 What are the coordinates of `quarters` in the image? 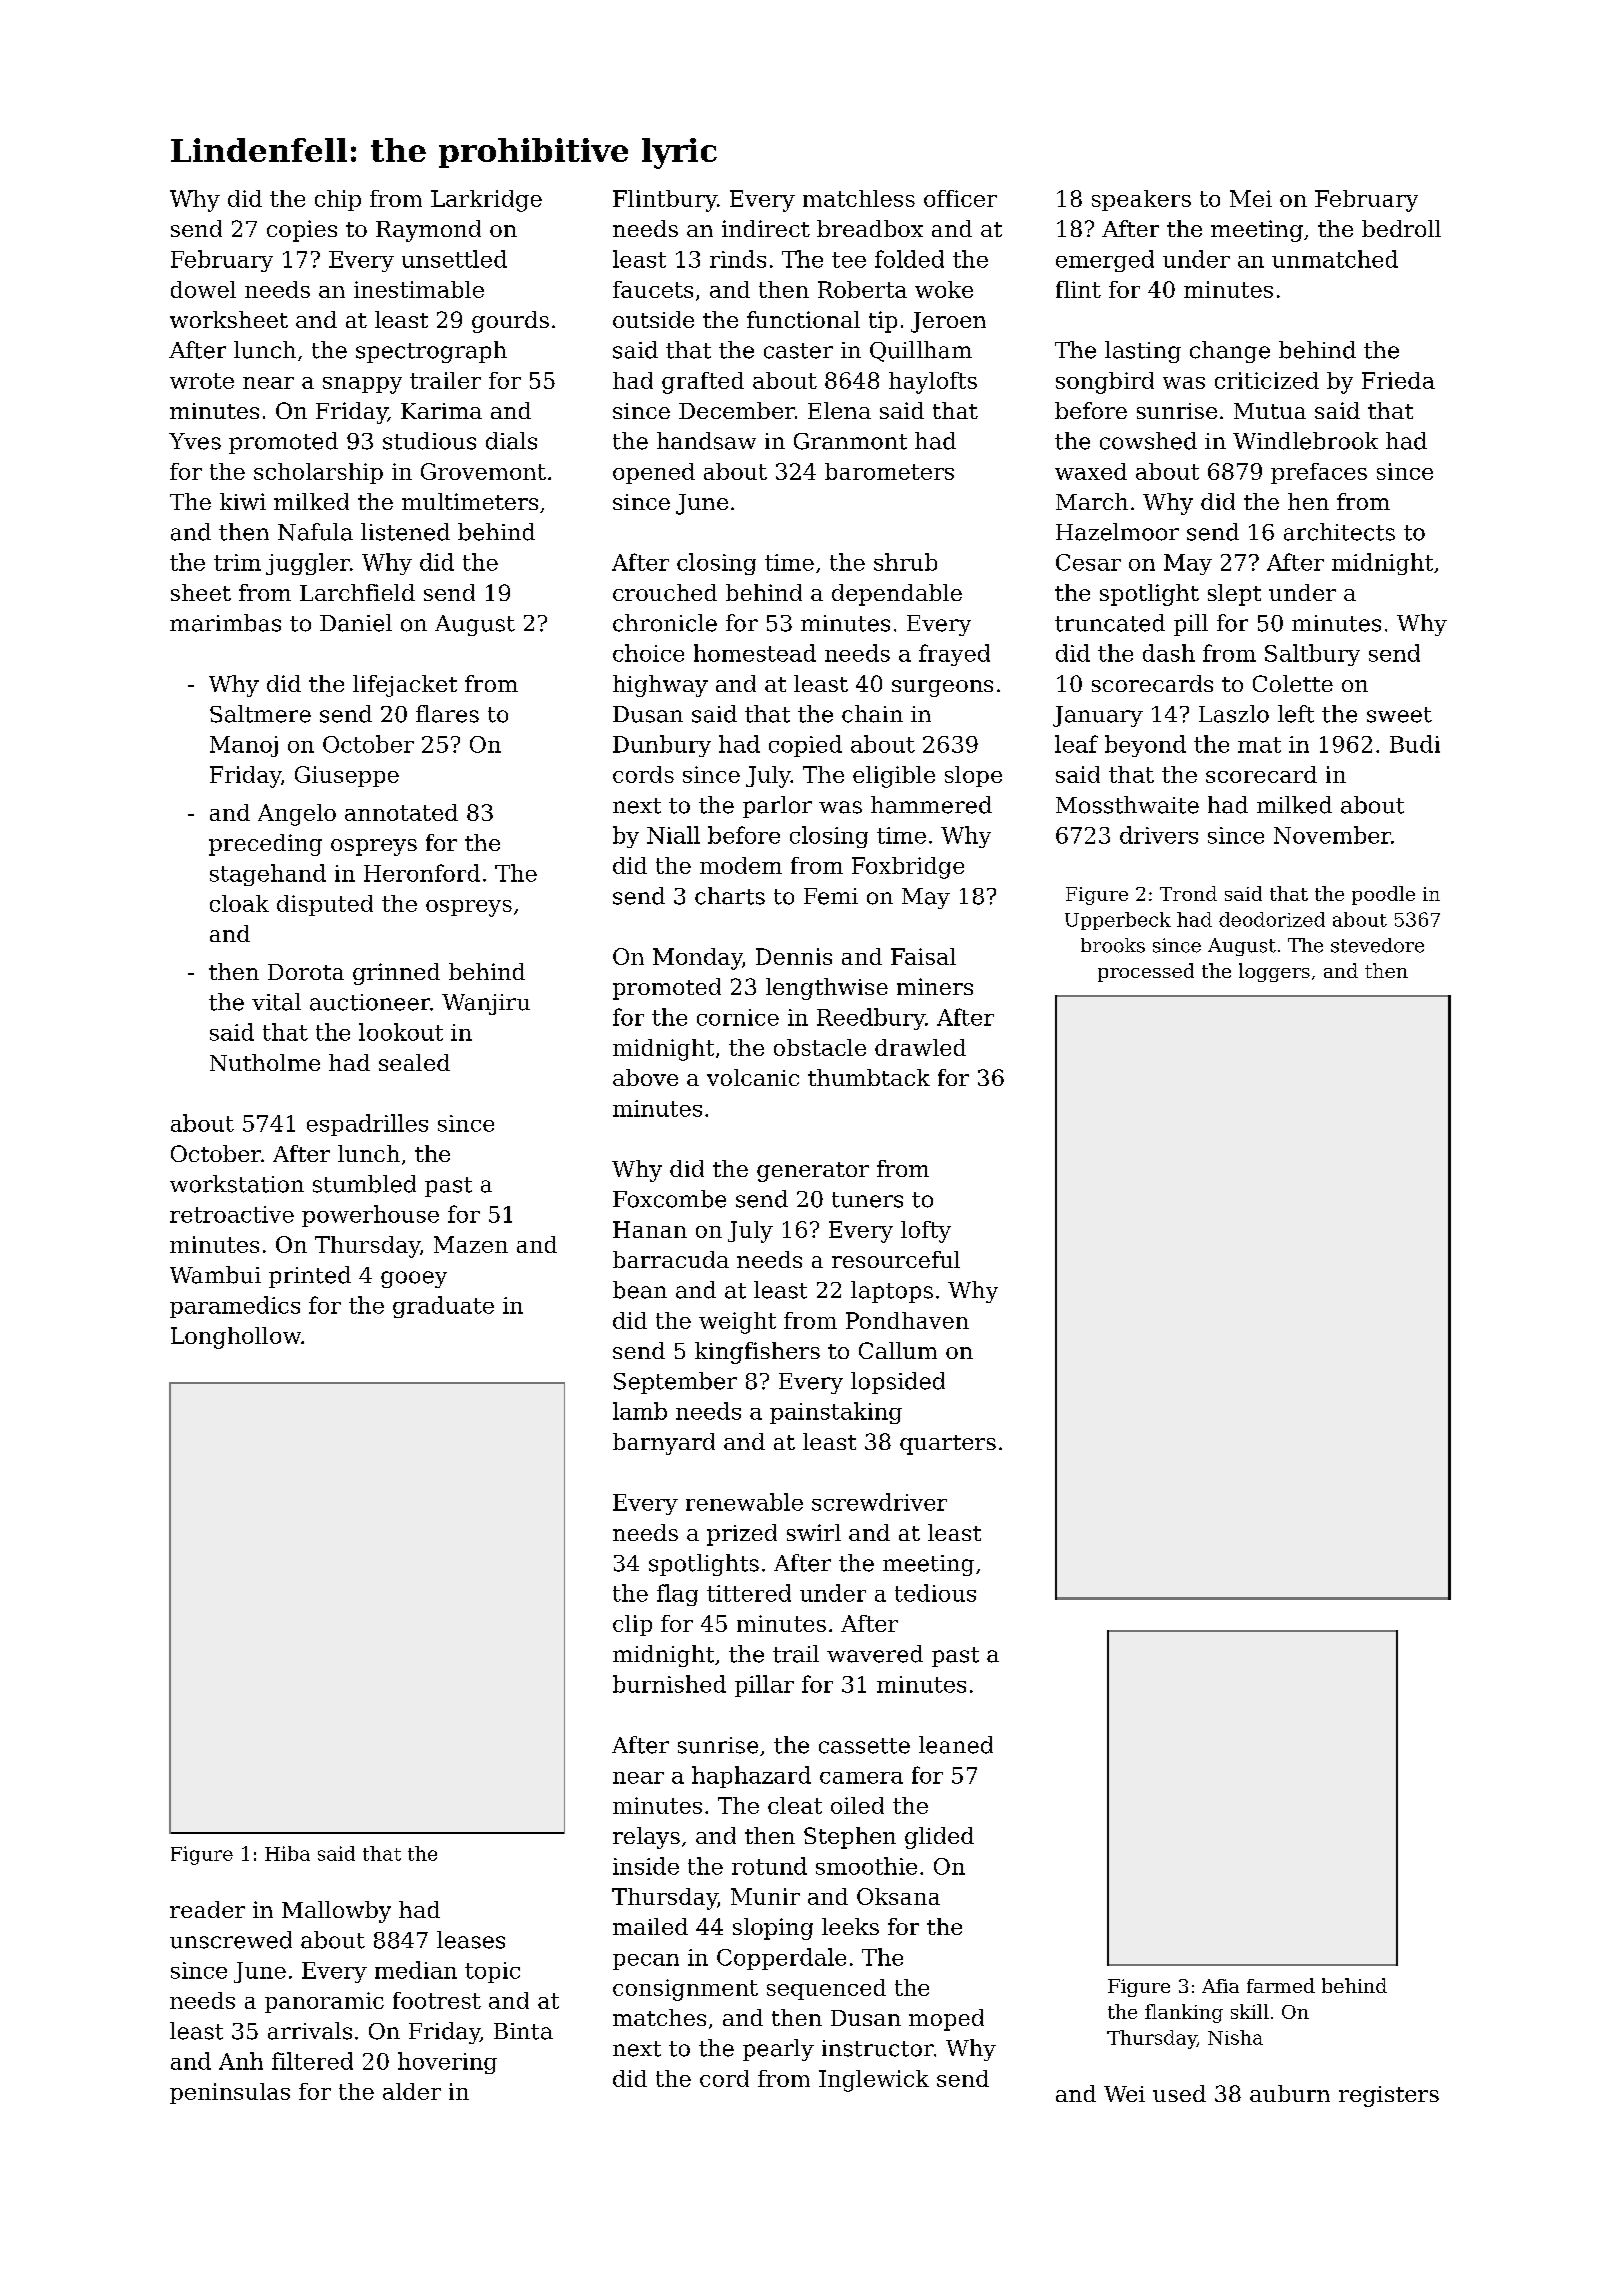 It's located at (948, 1445).
